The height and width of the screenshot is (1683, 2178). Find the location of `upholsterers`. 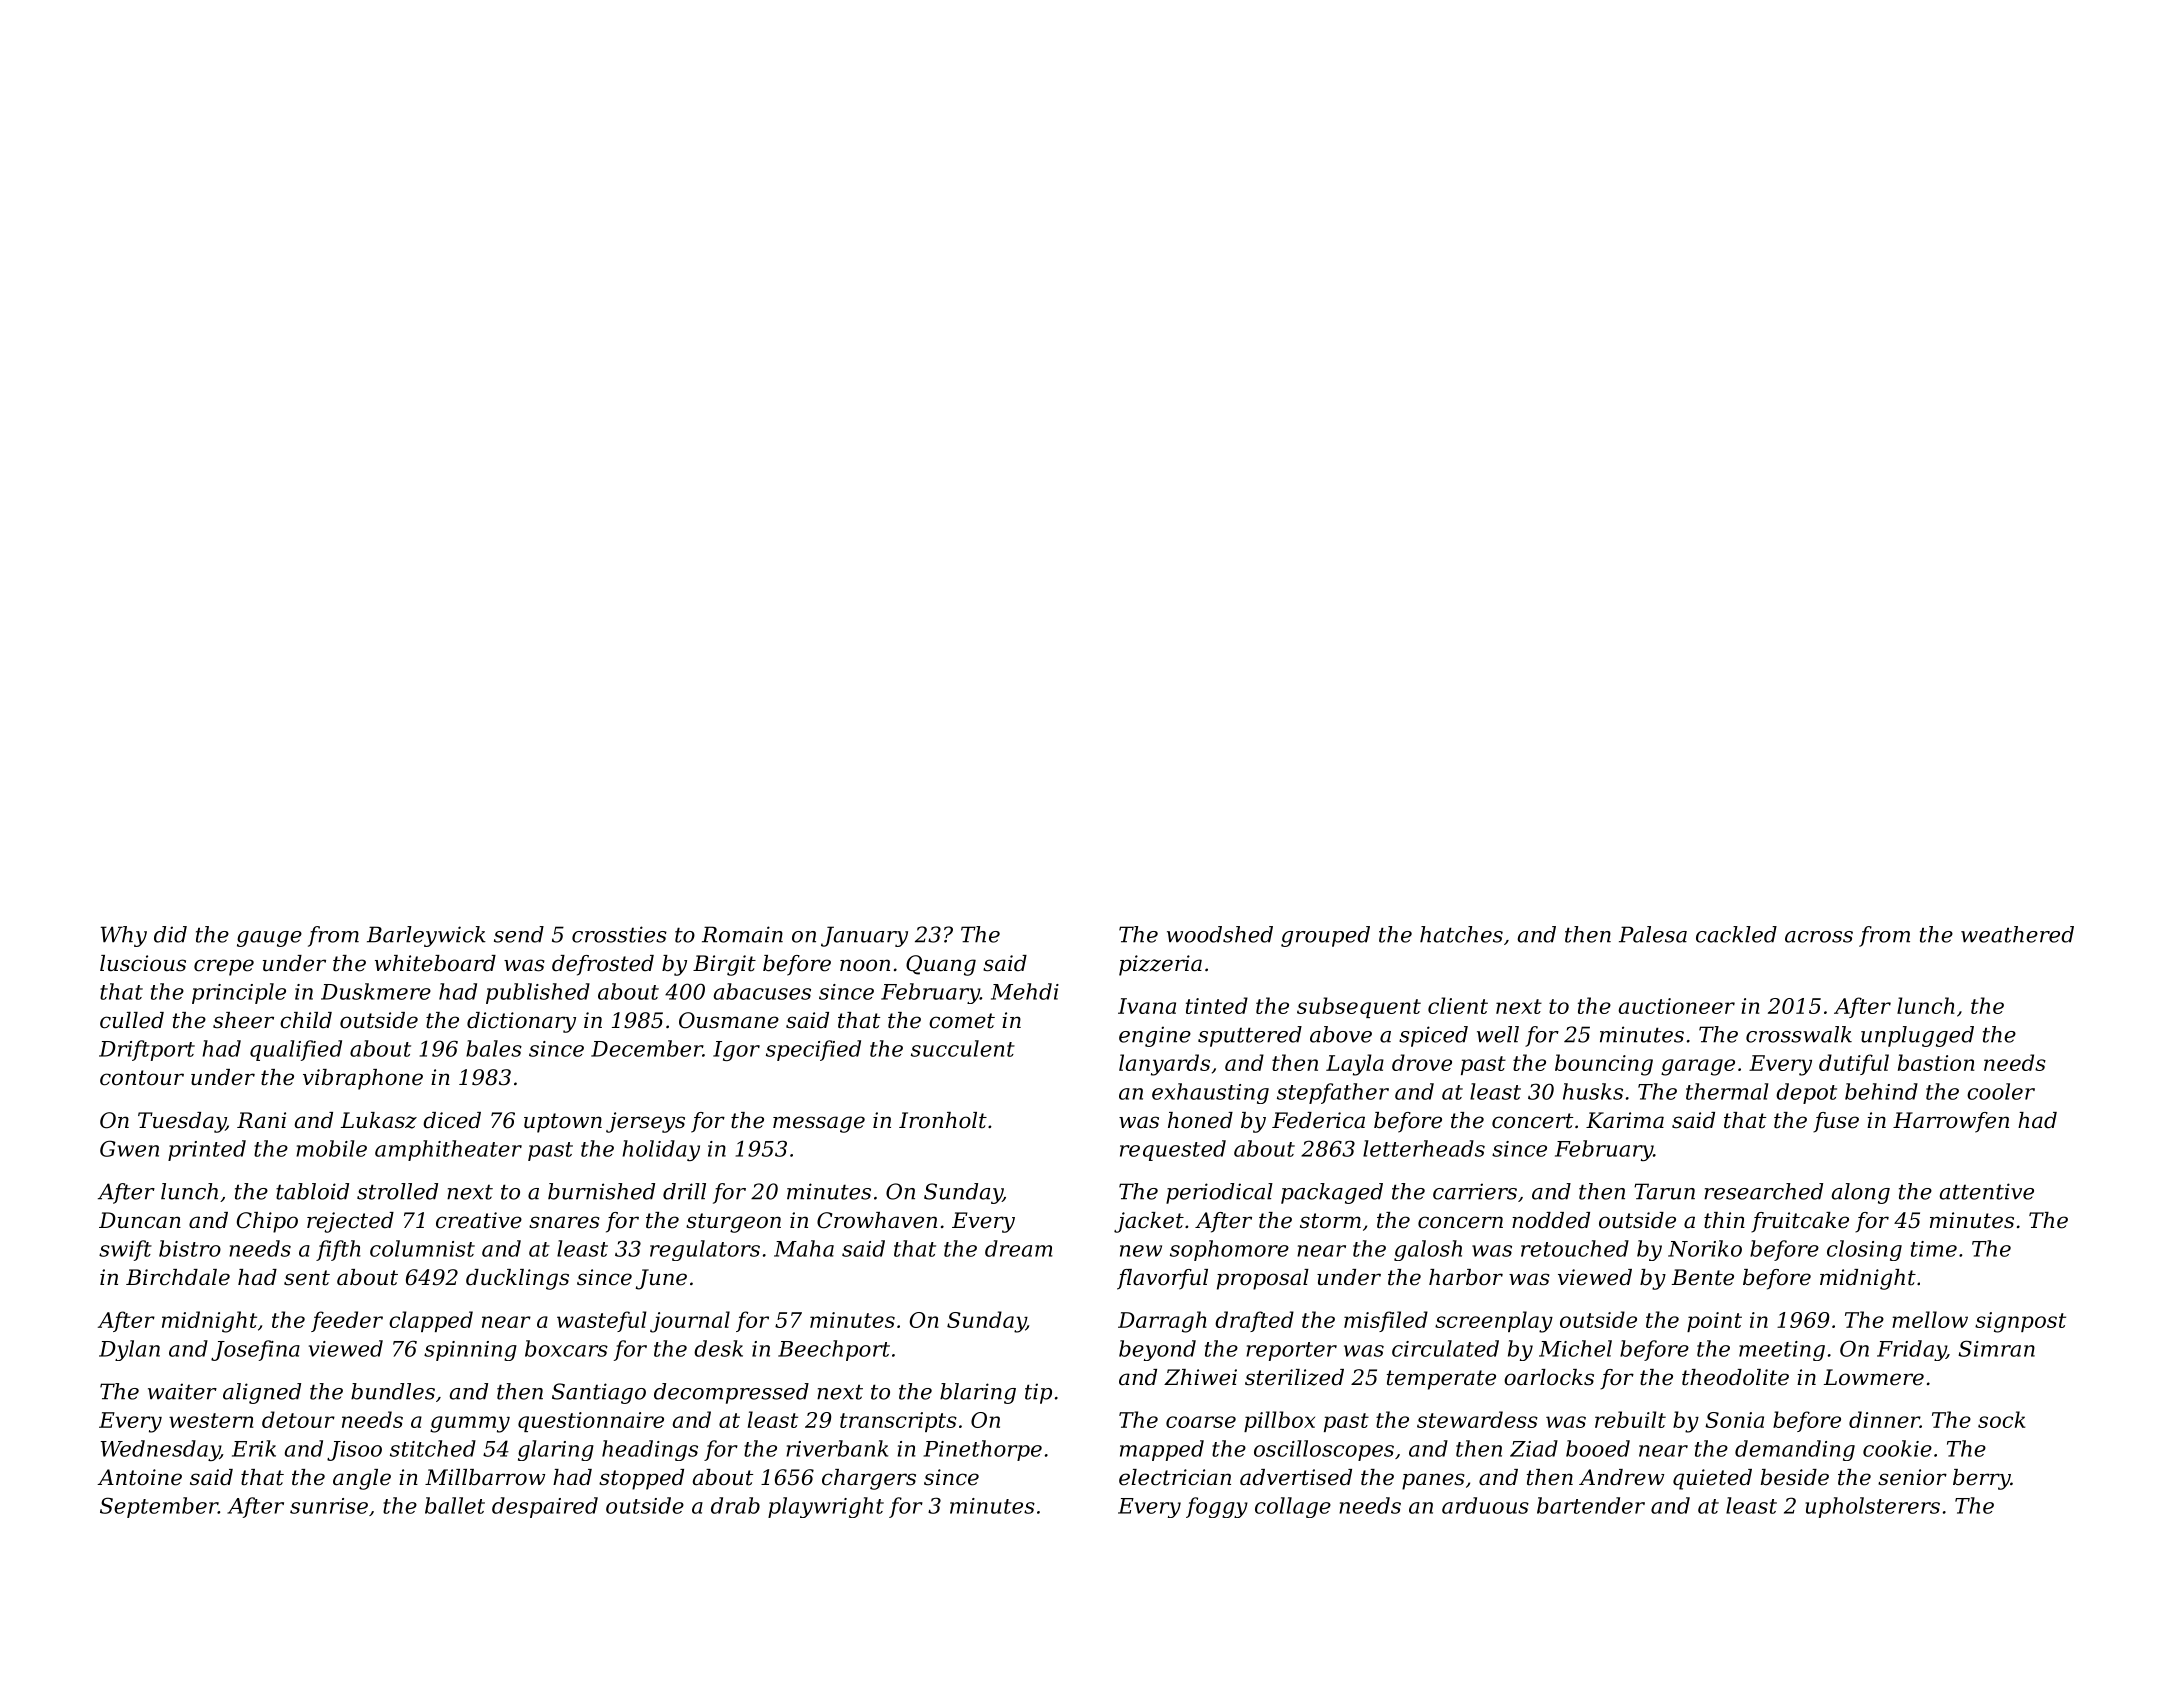

upholsterers is located at coordinates (1872, 1507).
